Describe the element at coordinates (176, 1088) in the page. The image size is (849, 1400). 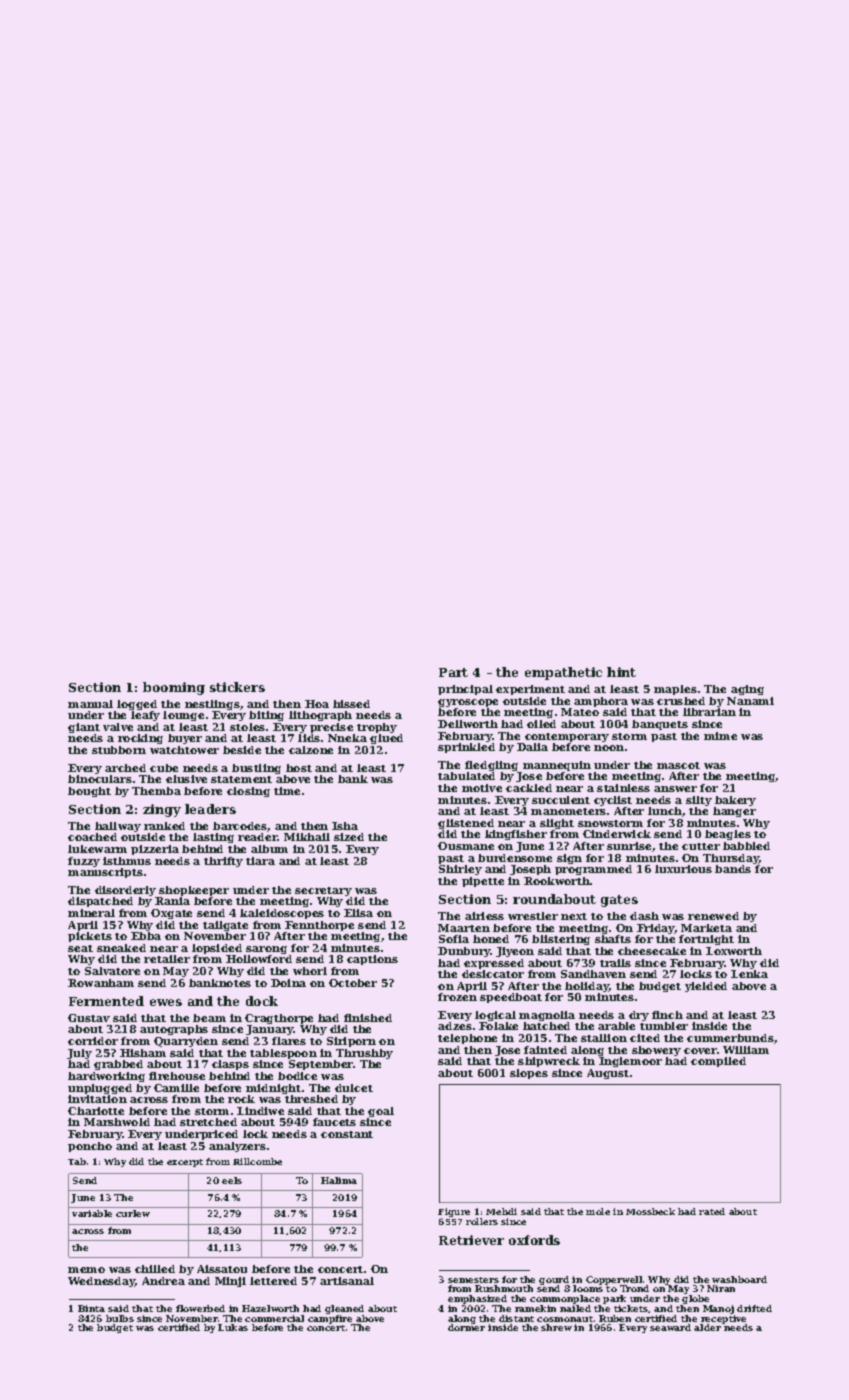
I see `Camille` at that location.
